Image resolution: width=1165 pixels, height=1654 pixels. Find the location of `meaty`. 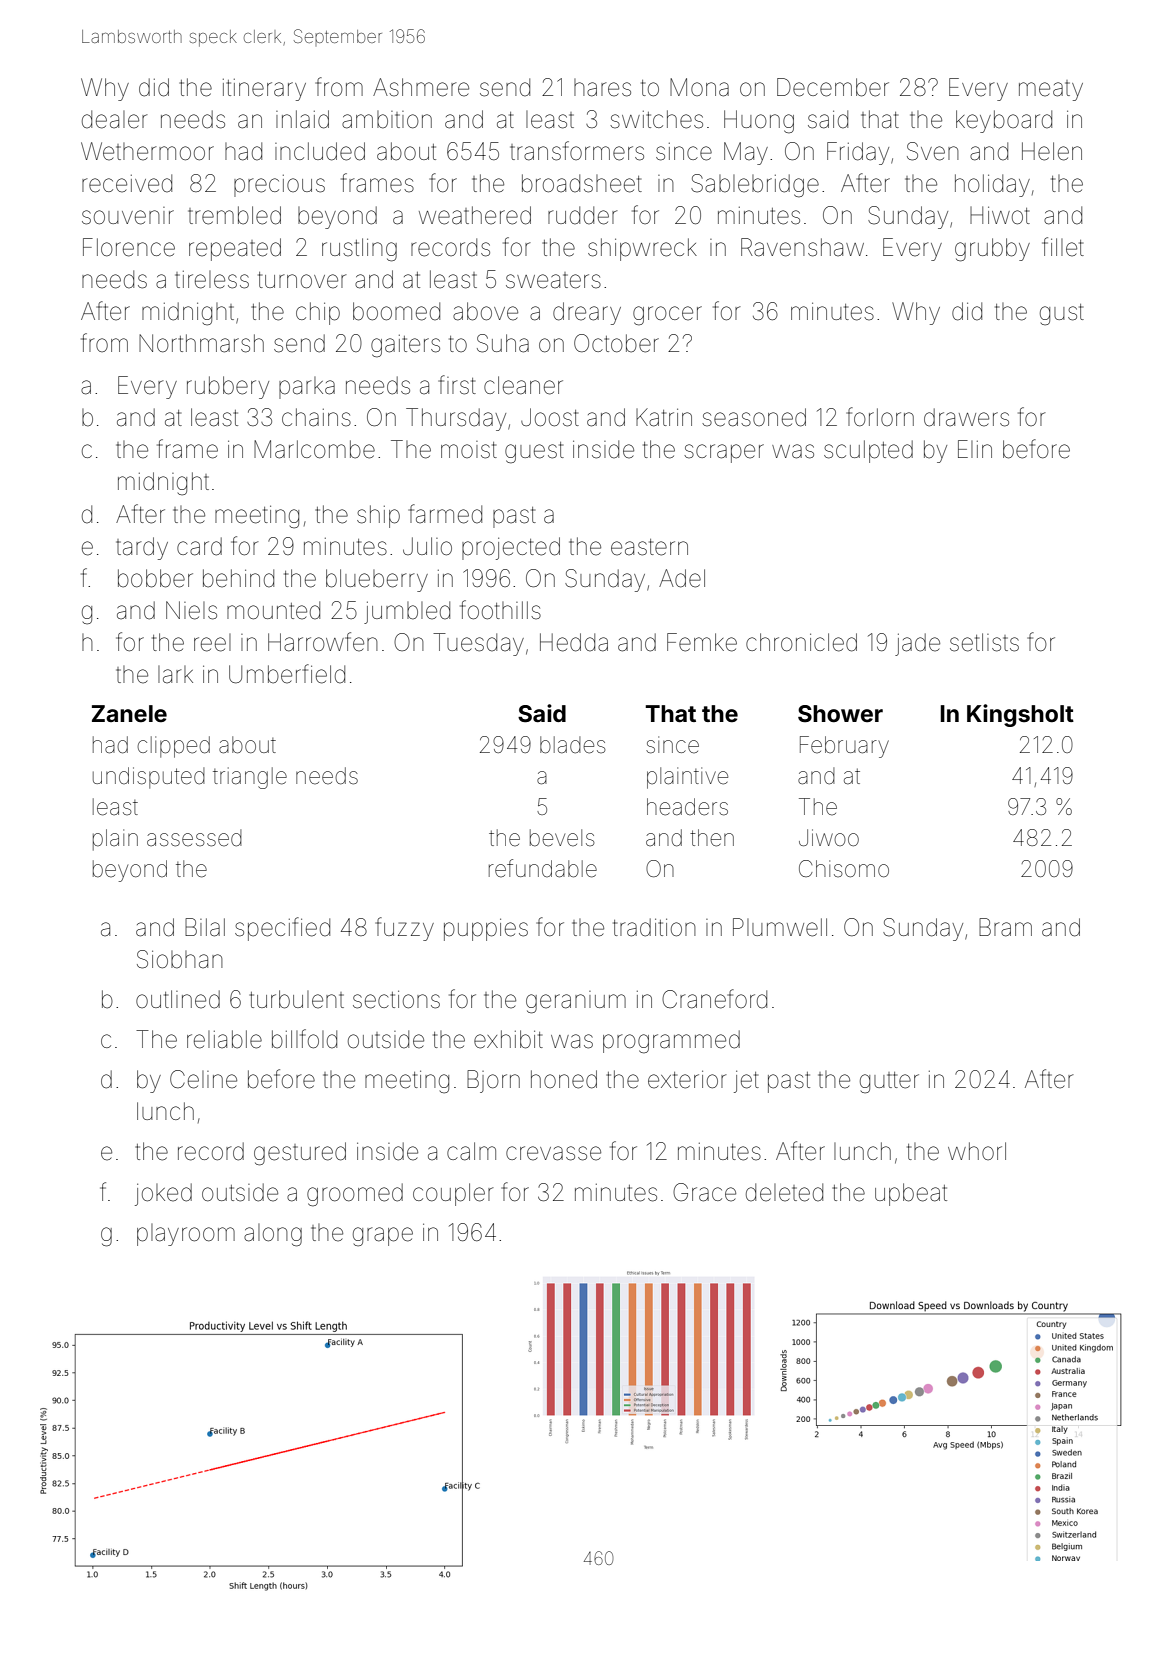

meaty is located at coordinates (1051, 90).
